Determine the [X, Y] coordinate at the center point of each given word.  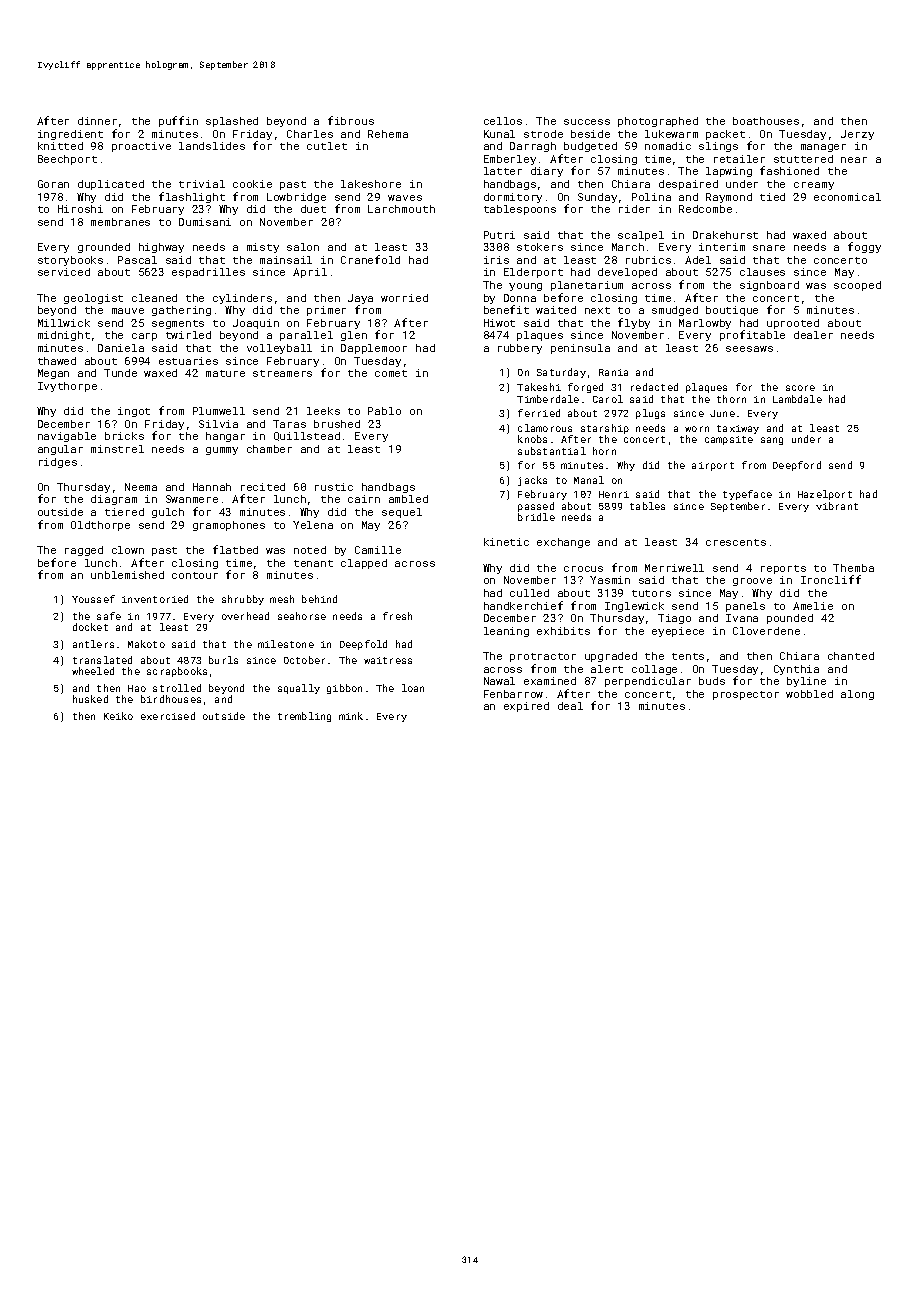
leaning [506, 632]
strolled [177, 688]
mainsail [286, 260]
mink [351, 716]
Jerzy [857, 135]
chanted [851, 656]
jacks [532, 481]
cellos [503, 121]
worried [404, 298]
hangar [225, 437]
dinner [97, 121]
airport [713, 466]
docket [90, 627]
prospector [746, 695]
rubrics [648, 260]
